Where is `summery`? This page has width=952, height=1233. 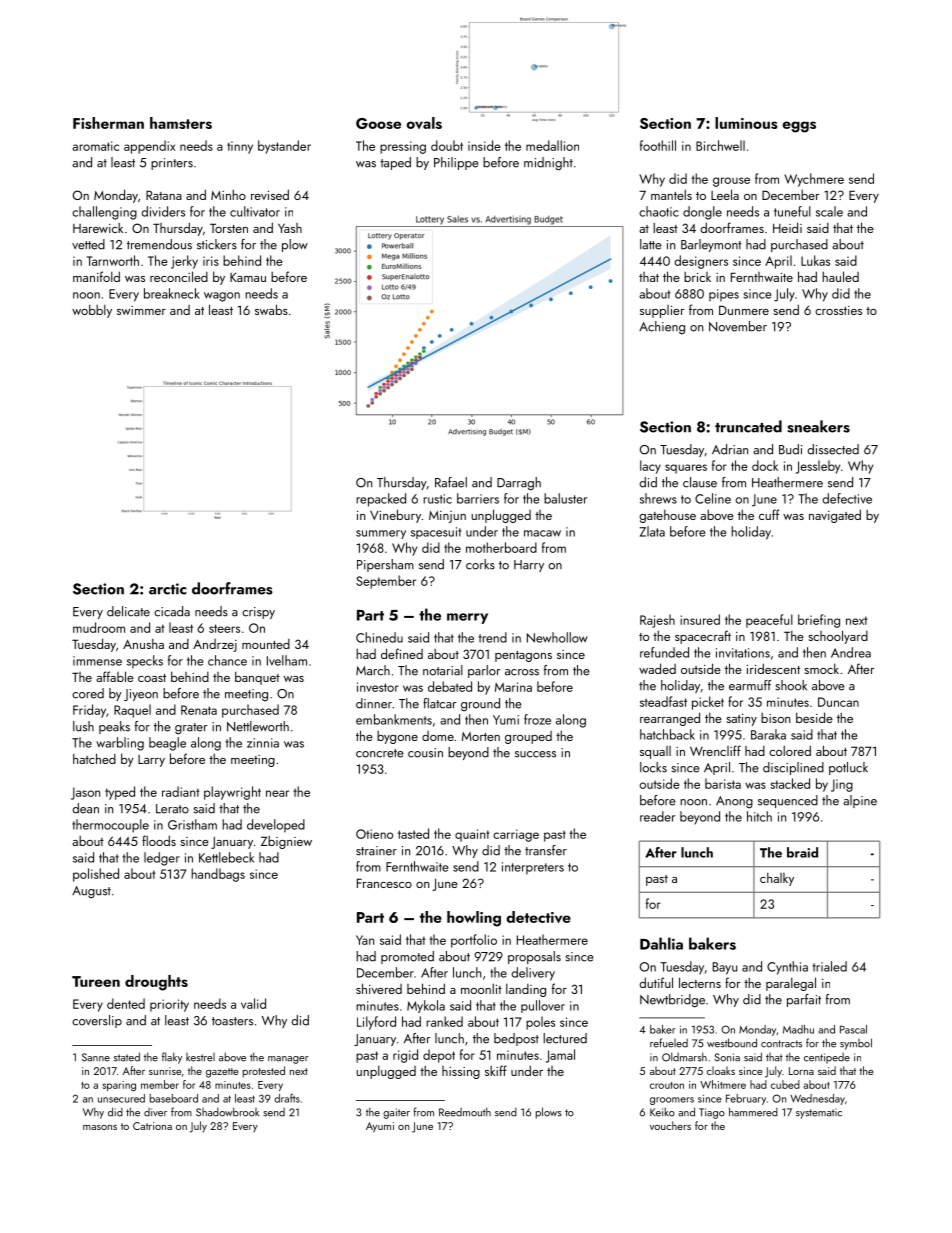
summery is located at coordinates (381, 534).
